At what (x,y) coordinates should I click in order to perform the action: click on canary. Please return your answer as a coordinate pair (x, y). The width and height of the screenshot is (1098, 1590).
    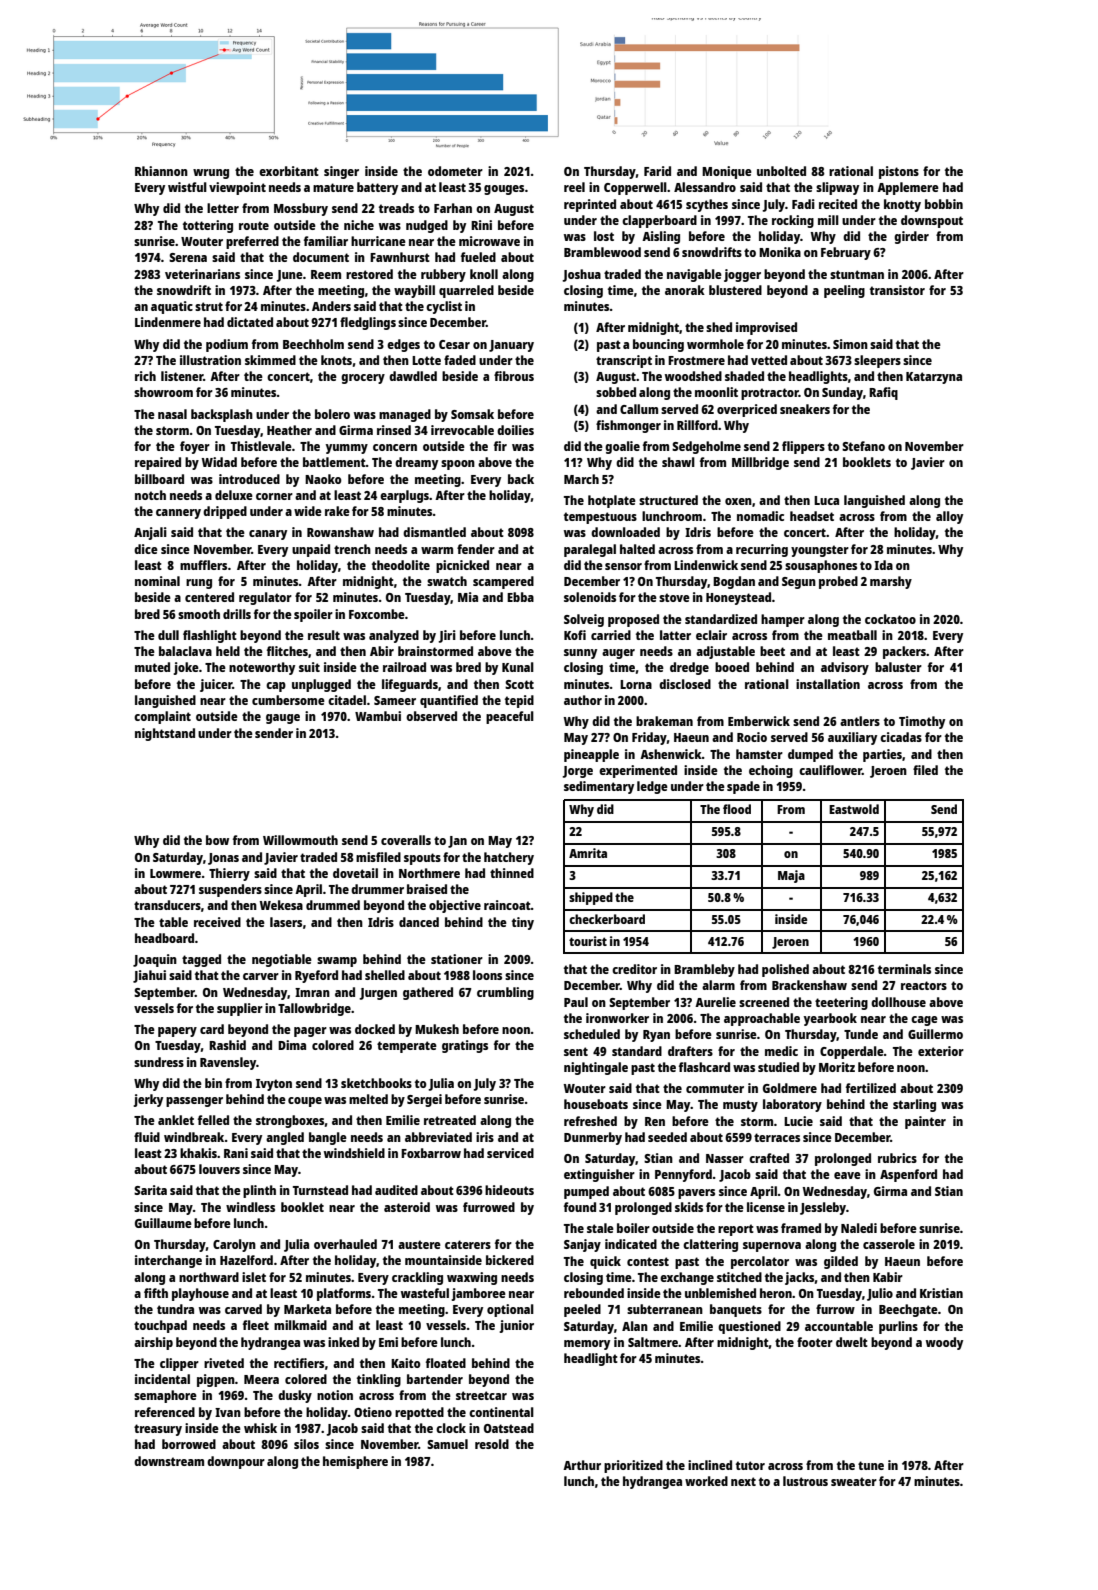
    Looking at the image, I should click on (268, 535).
